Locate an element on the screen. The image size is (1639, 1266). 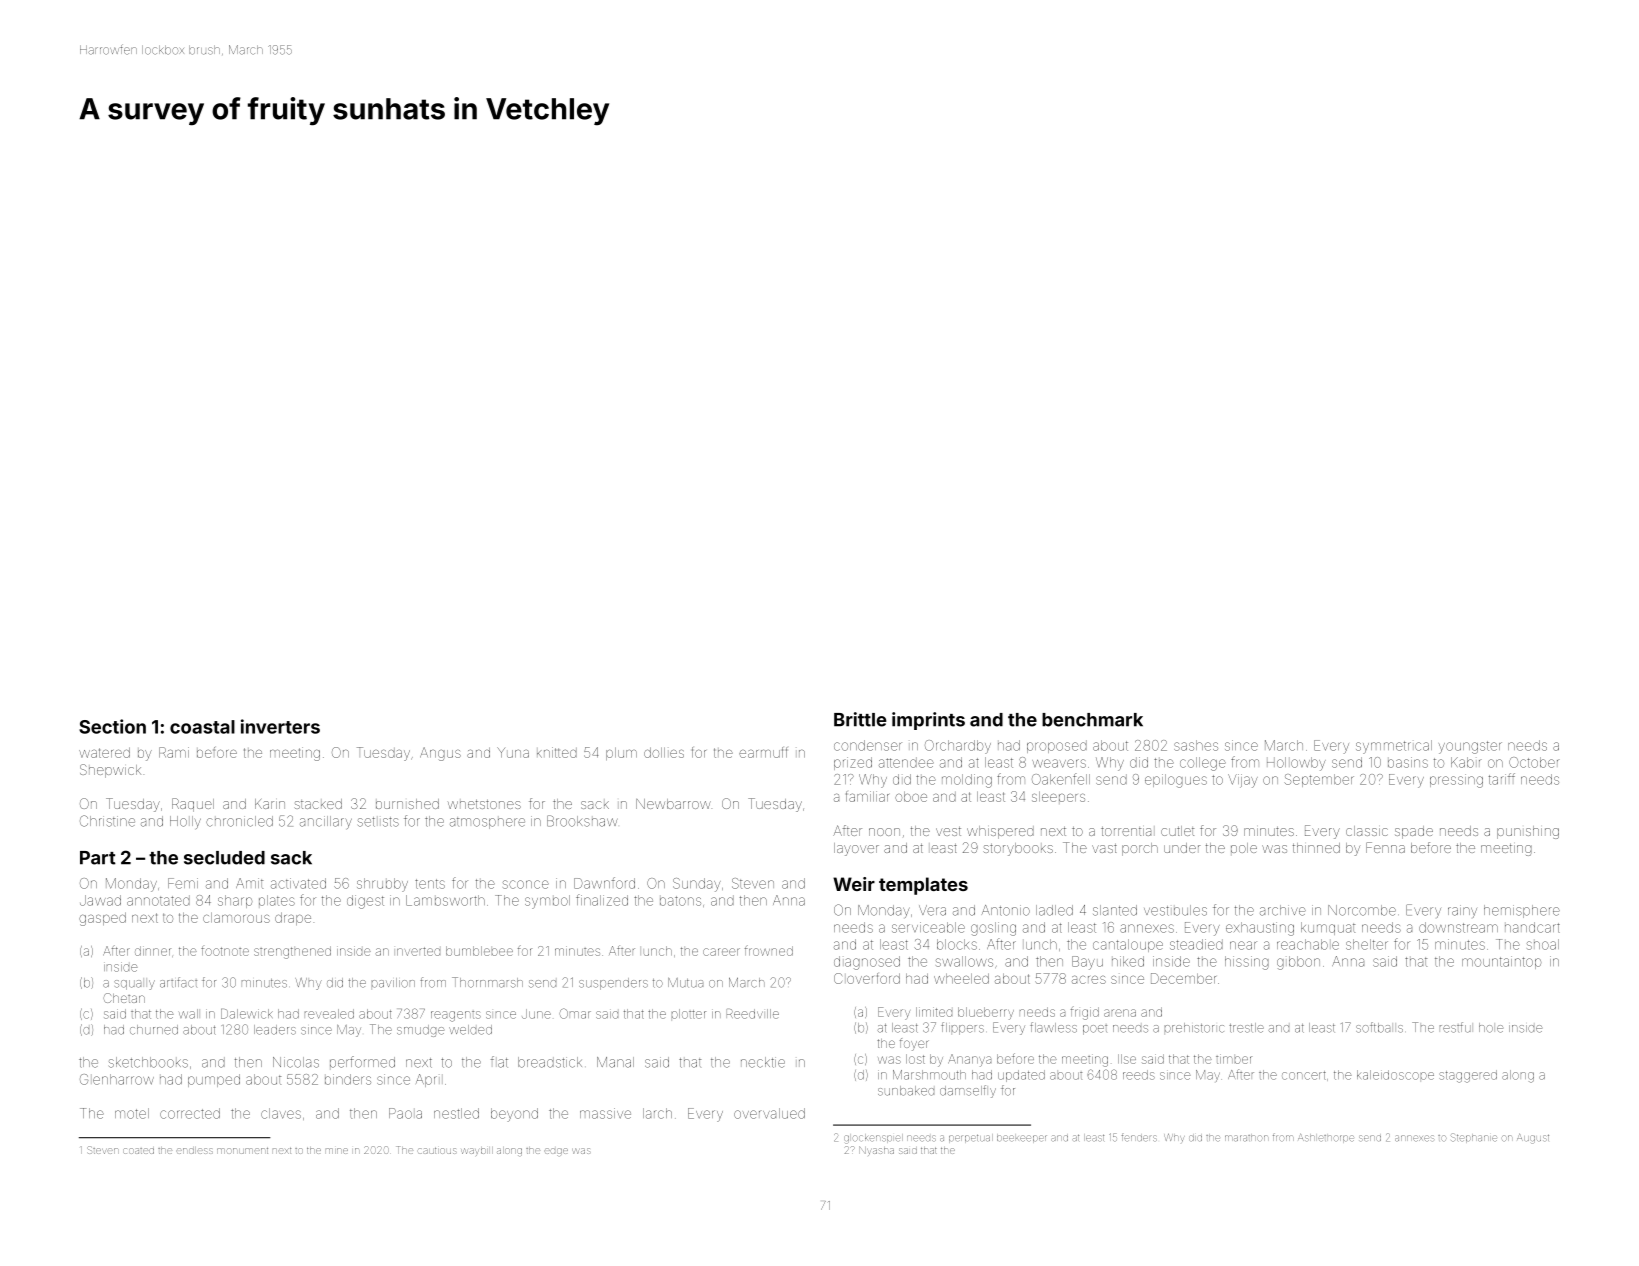
fenders is located at coordinates (1139, 1138).
